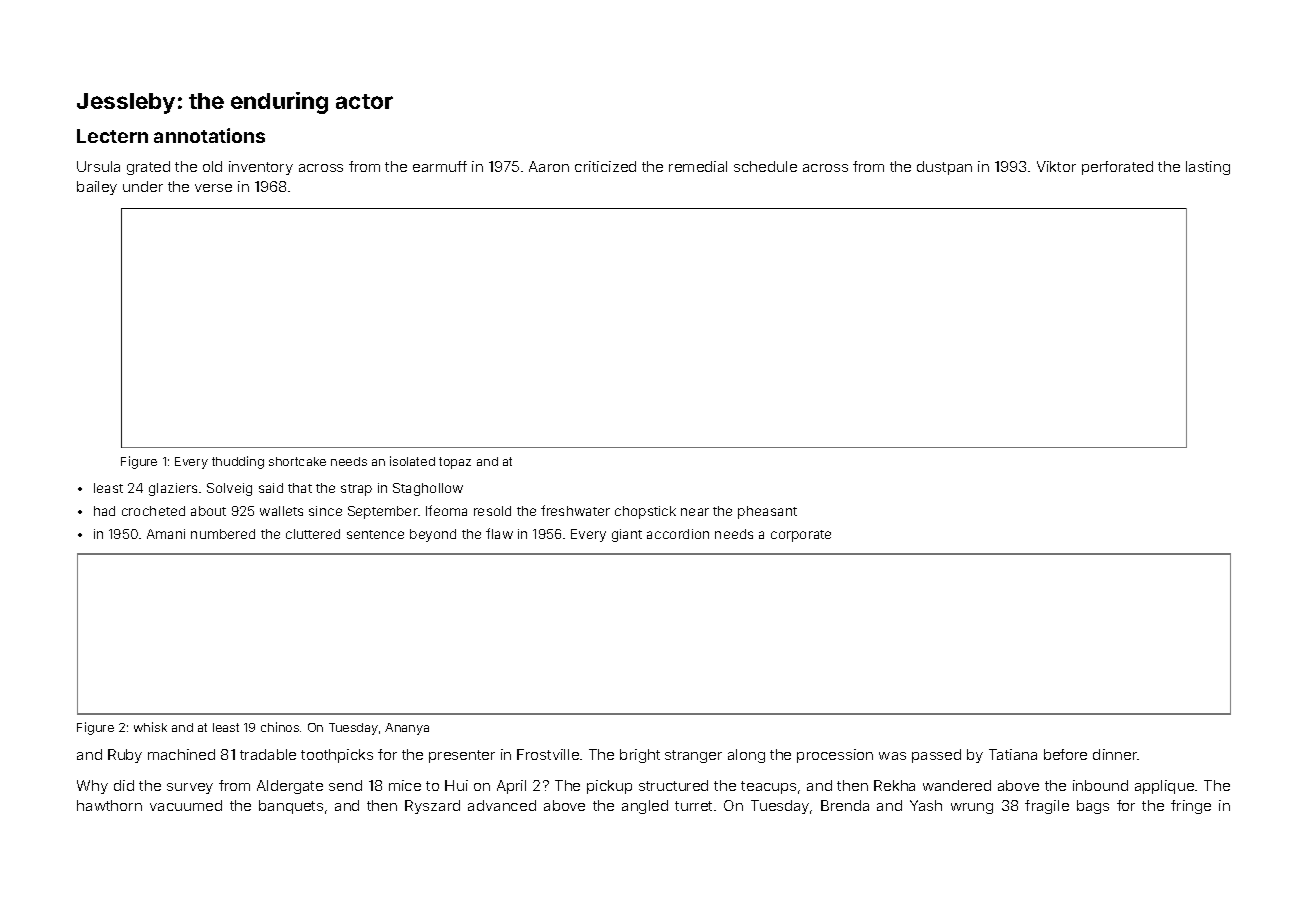 This screenshot has width=1308, height=924. I want to click on topaz, so click(455, 463).
